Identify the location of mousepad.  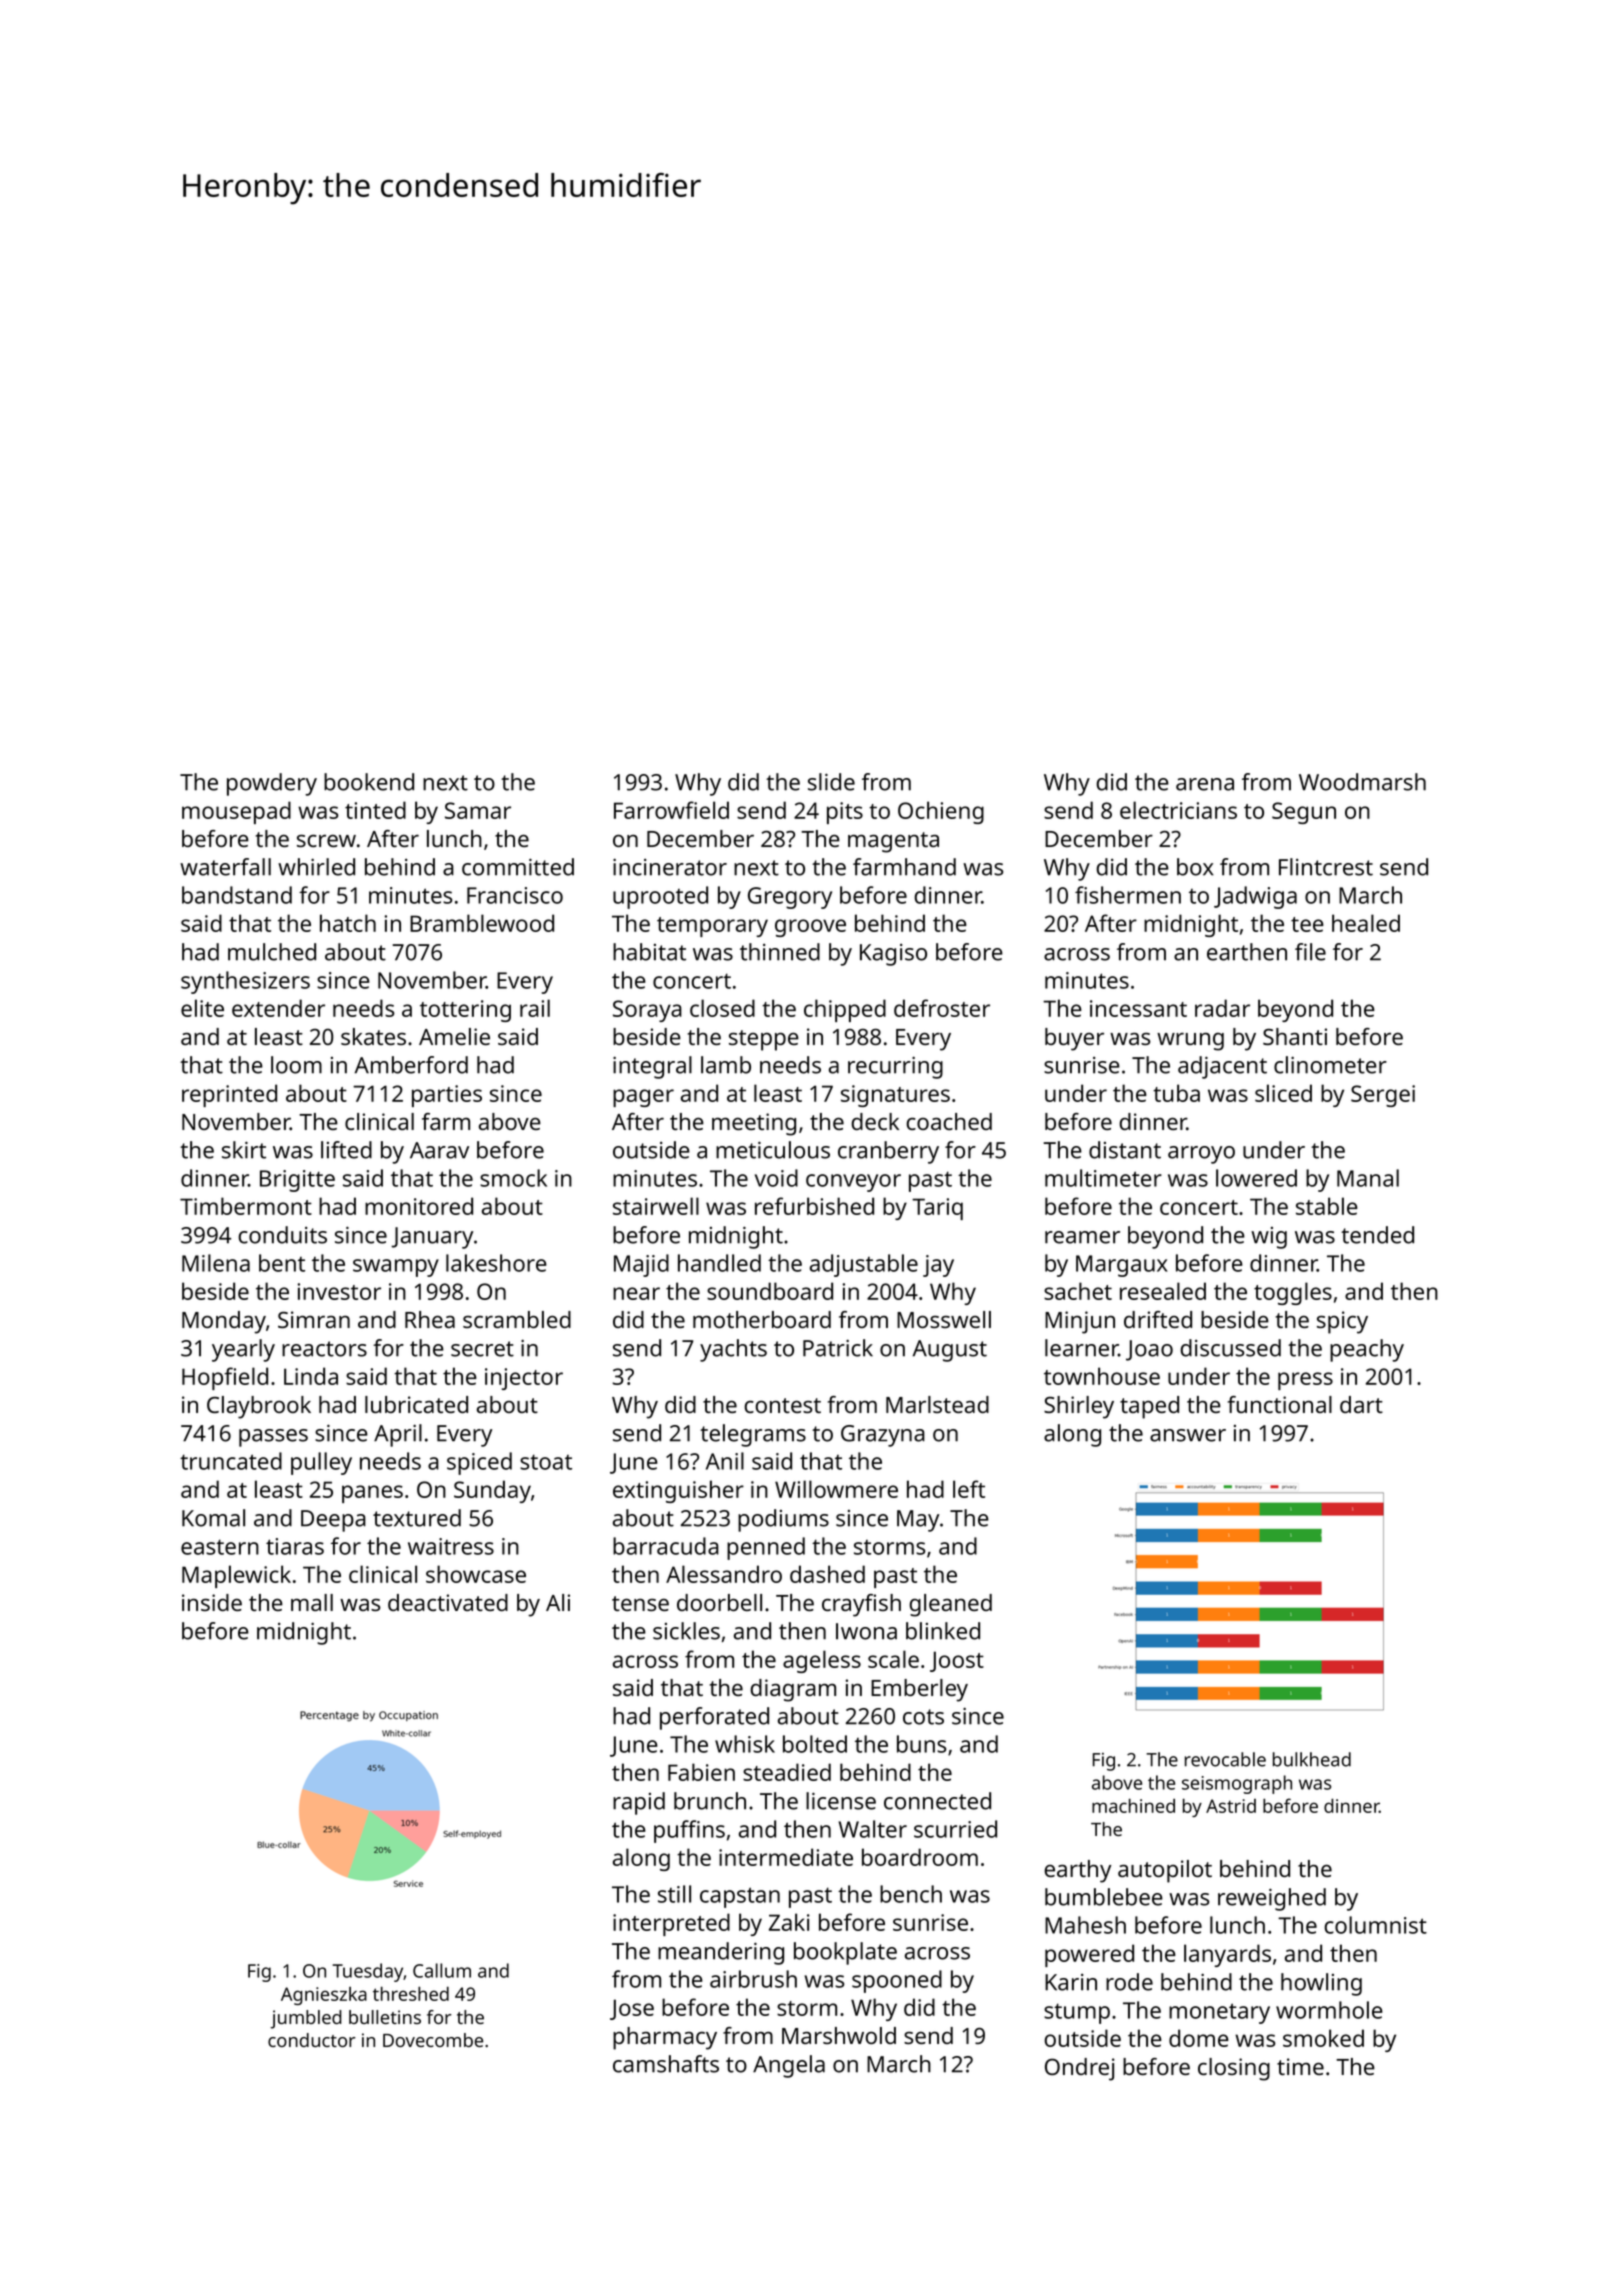
(236, 812).
